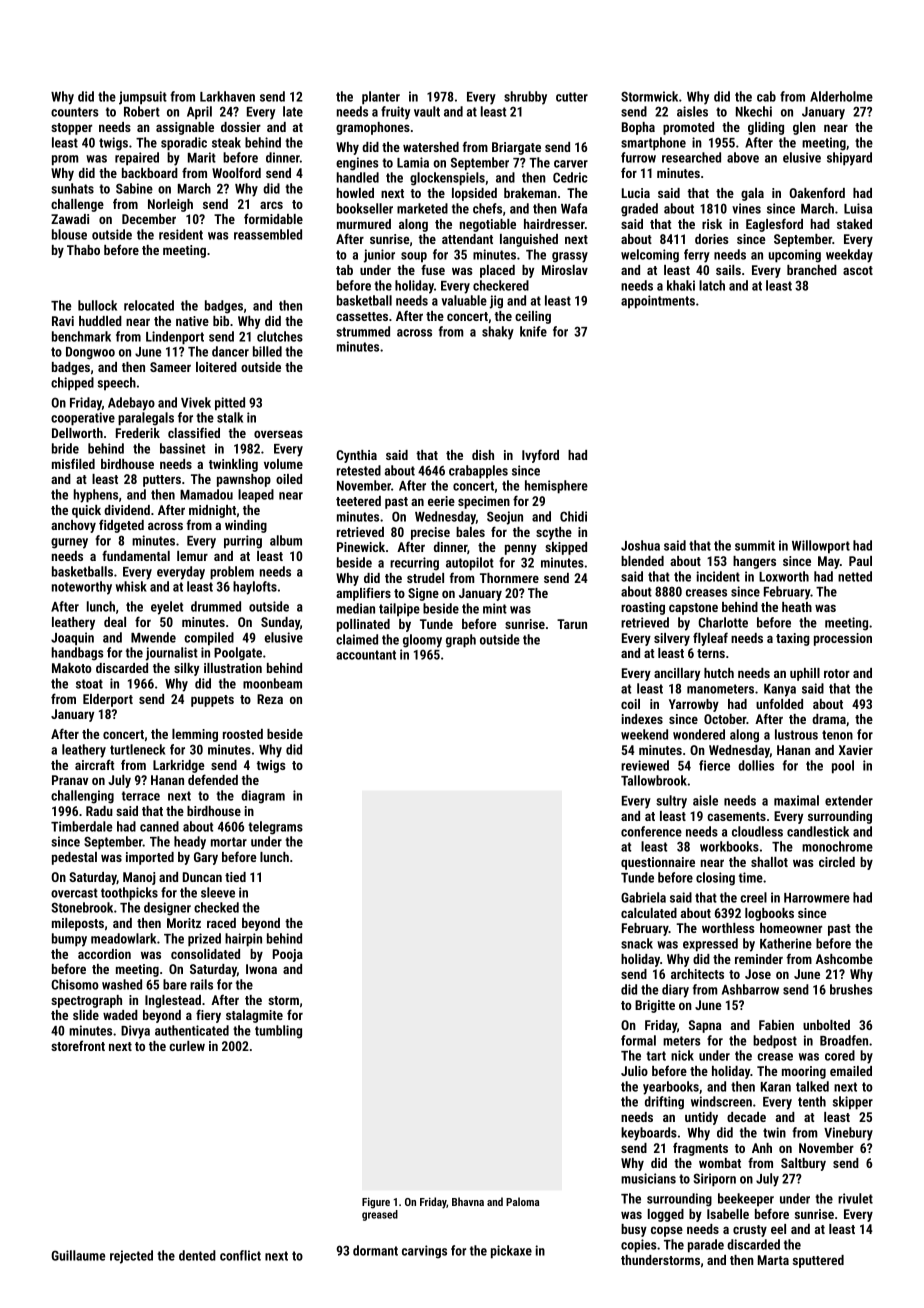 This screenshot has width=924, height=1308. What do you see at coordinates (525, 98) in the screenshot?
I see `shrubby` at bounding box center [525, 98].
